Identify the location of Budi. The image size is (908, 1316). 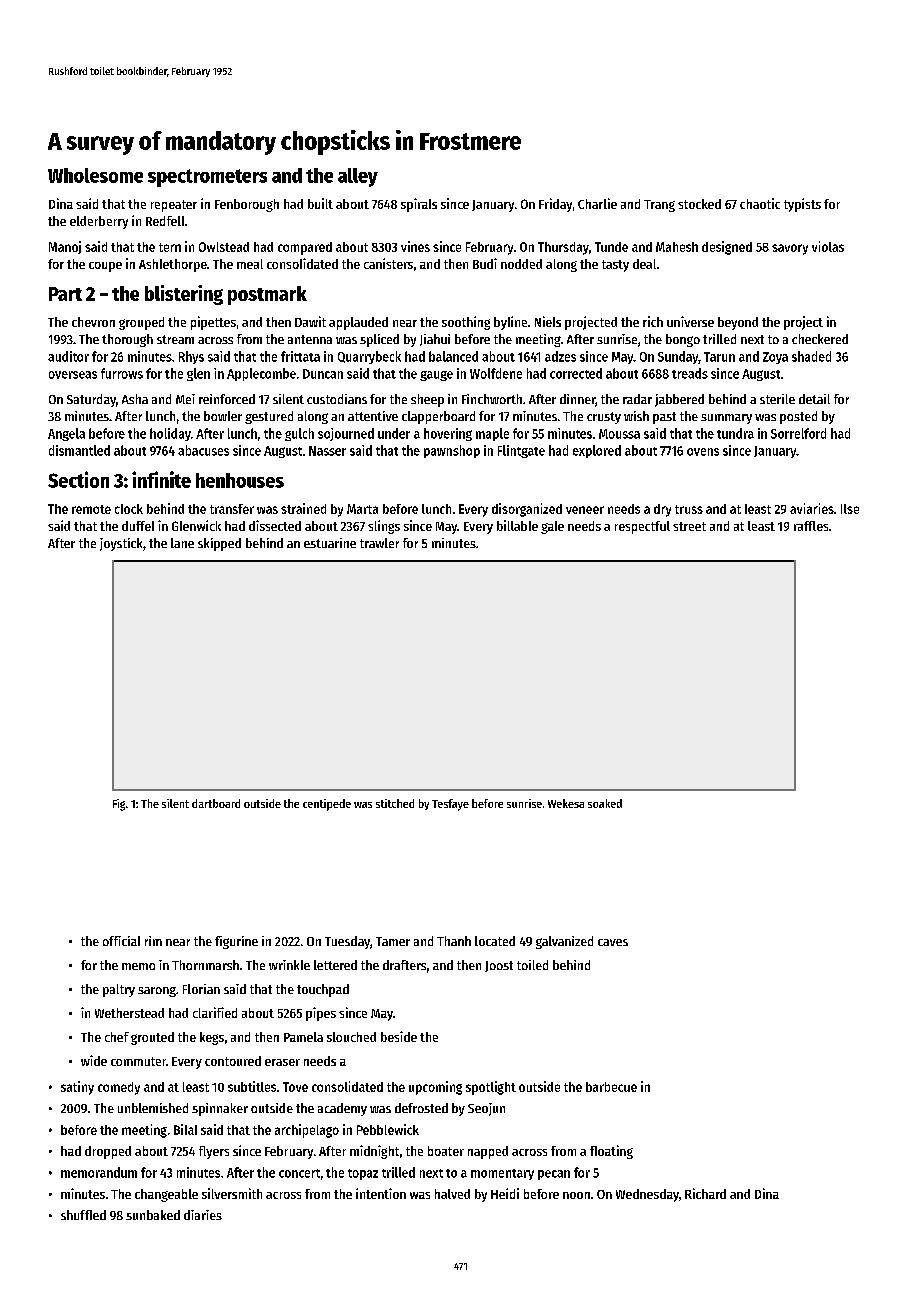
(485, 263).
